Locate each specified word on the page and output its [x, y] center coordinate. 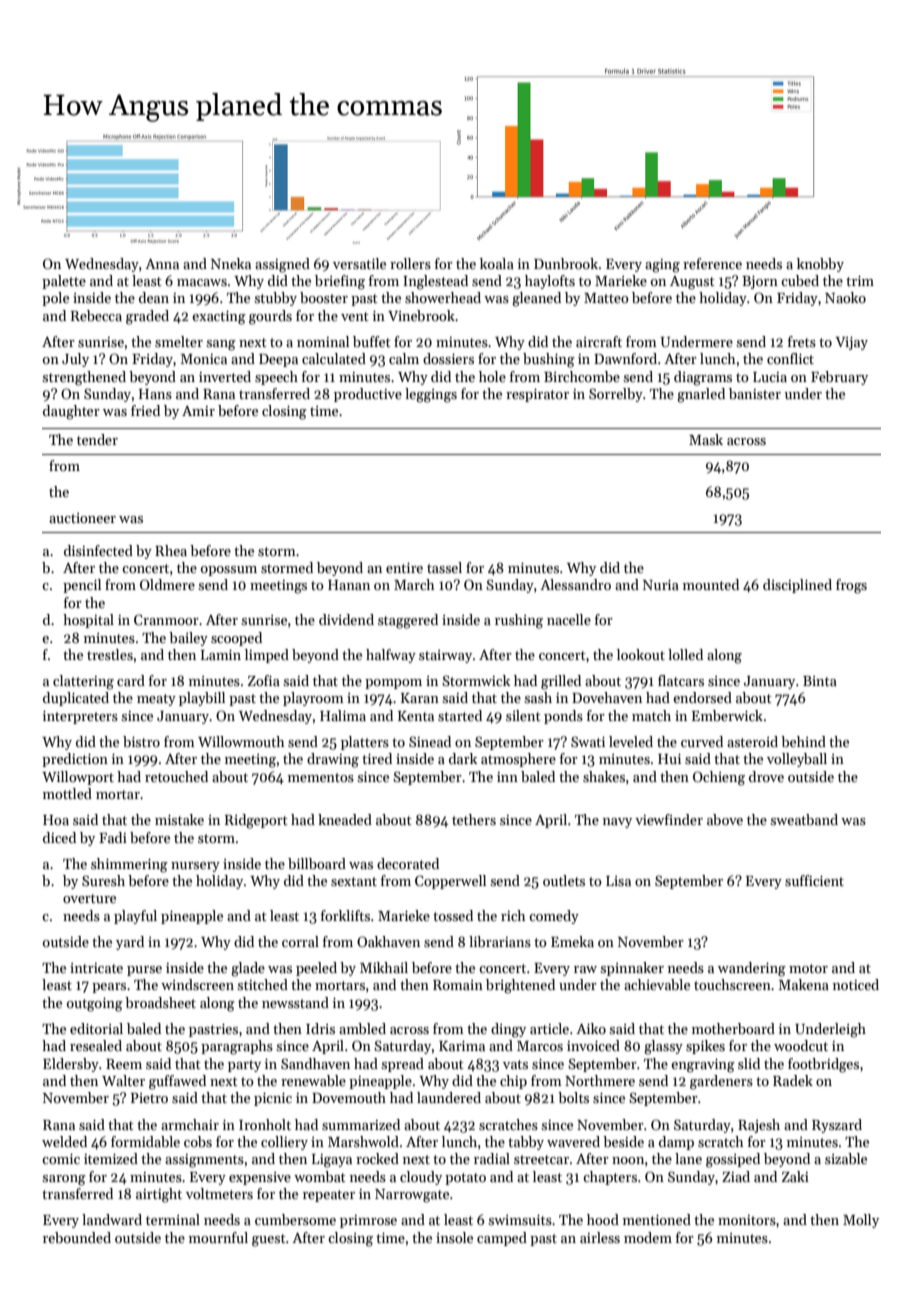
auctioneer [82, 518]
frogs [851, 586]
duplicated [76, 699]
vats [515, 1064]
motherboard [733, 1028]
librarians [500, 941]
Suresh [103, 880]
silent [523, 715]
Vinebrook [421, 315]
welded [64, 1141]
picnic [273, 1099]
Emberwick [727, 715]
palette [64, 282]
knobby [820, 265]
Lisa [618, 881]
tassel [444, 567]
